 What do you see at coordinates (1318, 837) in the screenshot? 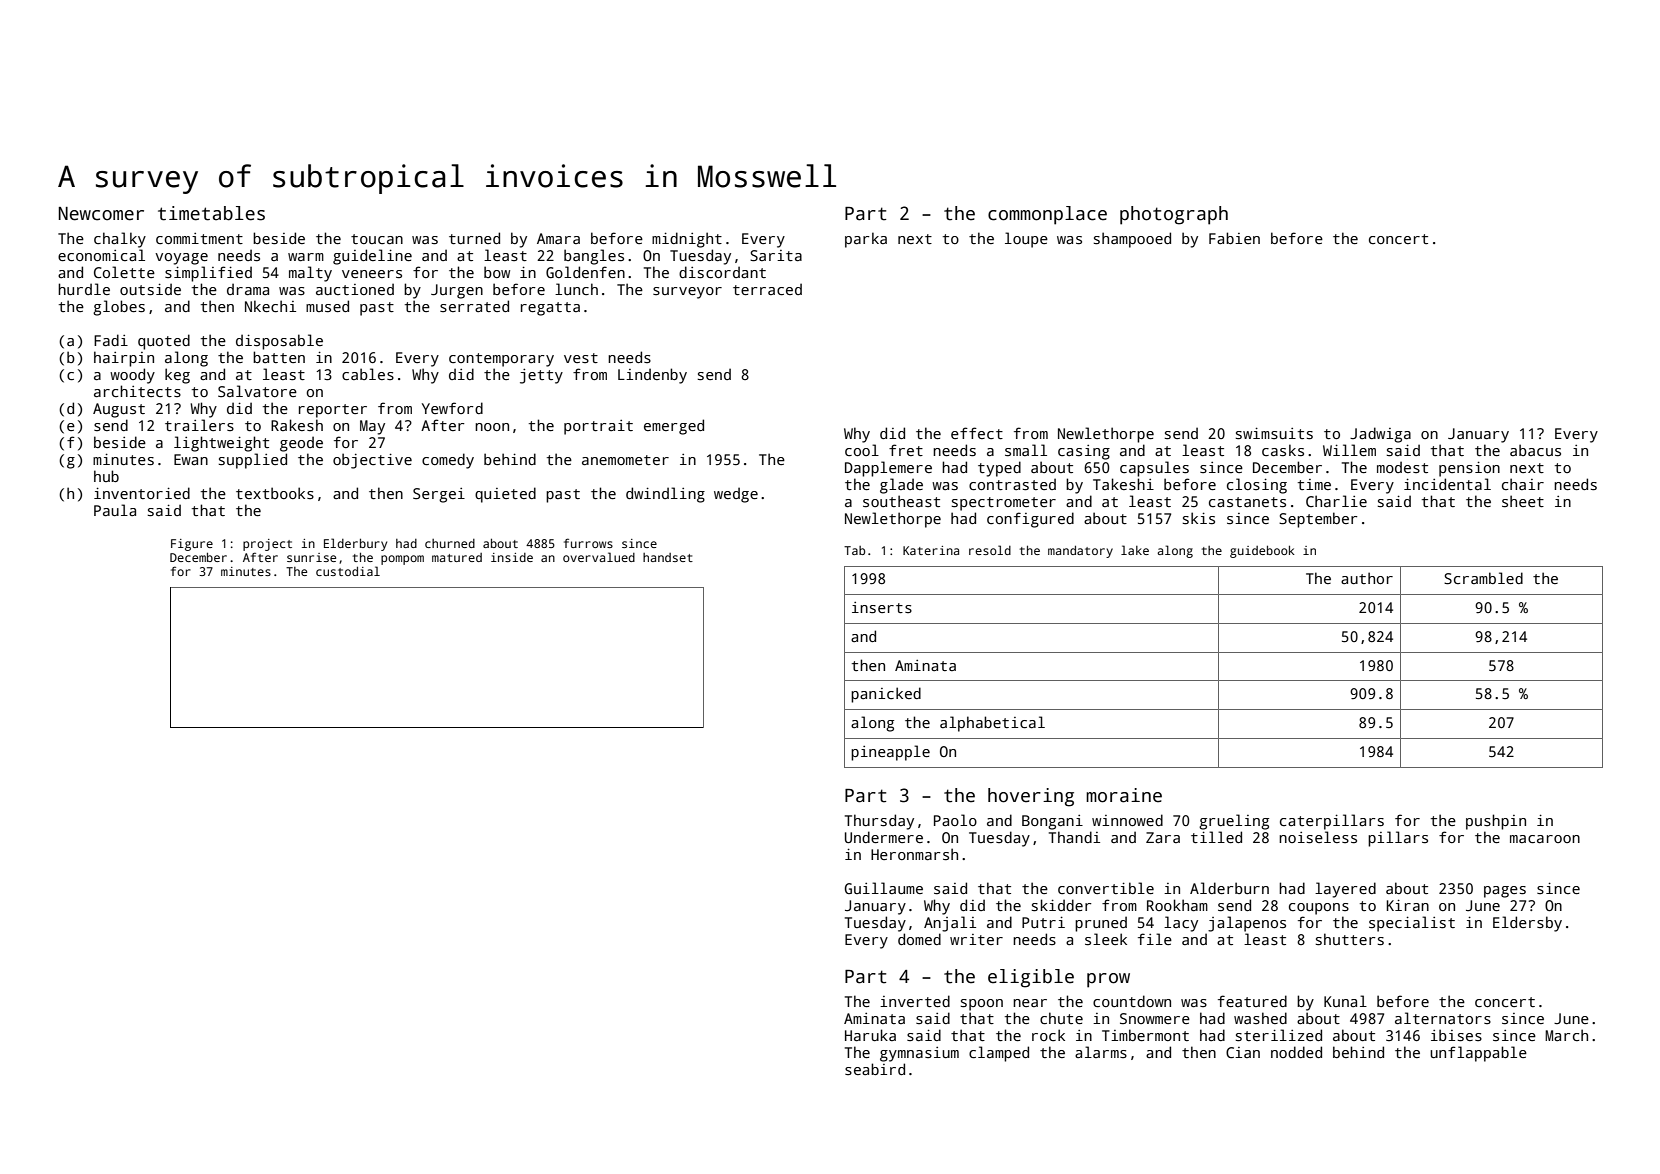
I see `noiseless` at bounding box center [1318, 837].
